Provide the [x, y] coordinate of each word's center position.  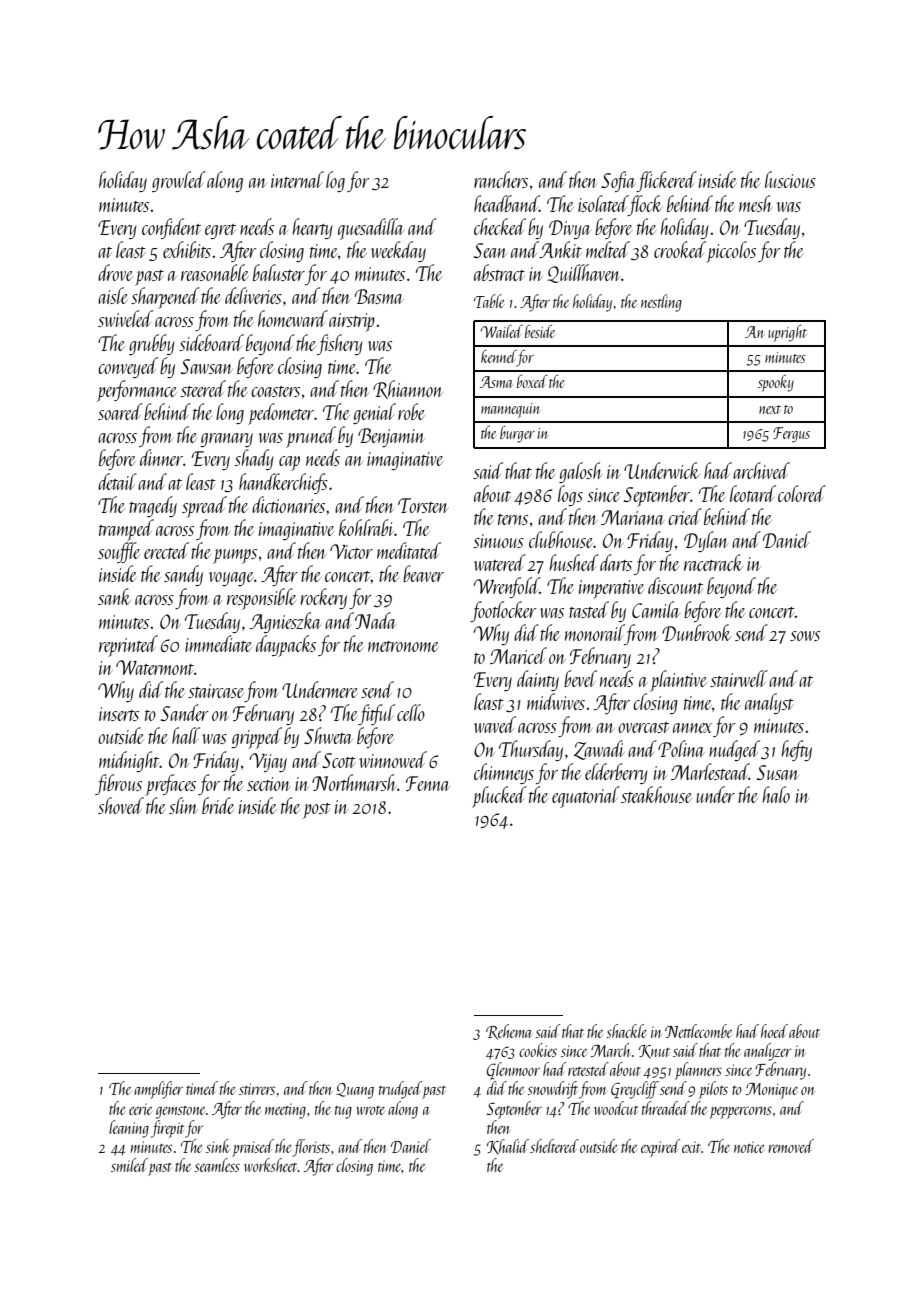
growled [179, 181]
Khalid [508, 1147]
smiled [129, 1165]
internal [297, 179]
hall [186, 735]
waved [495, 724]
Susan [777, 772]
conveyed [128, 367]
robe [411, 411]
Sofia [618, 181]
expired [660, 1148]
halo [776, 794]
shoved [121, 805]
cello [411, 712]
